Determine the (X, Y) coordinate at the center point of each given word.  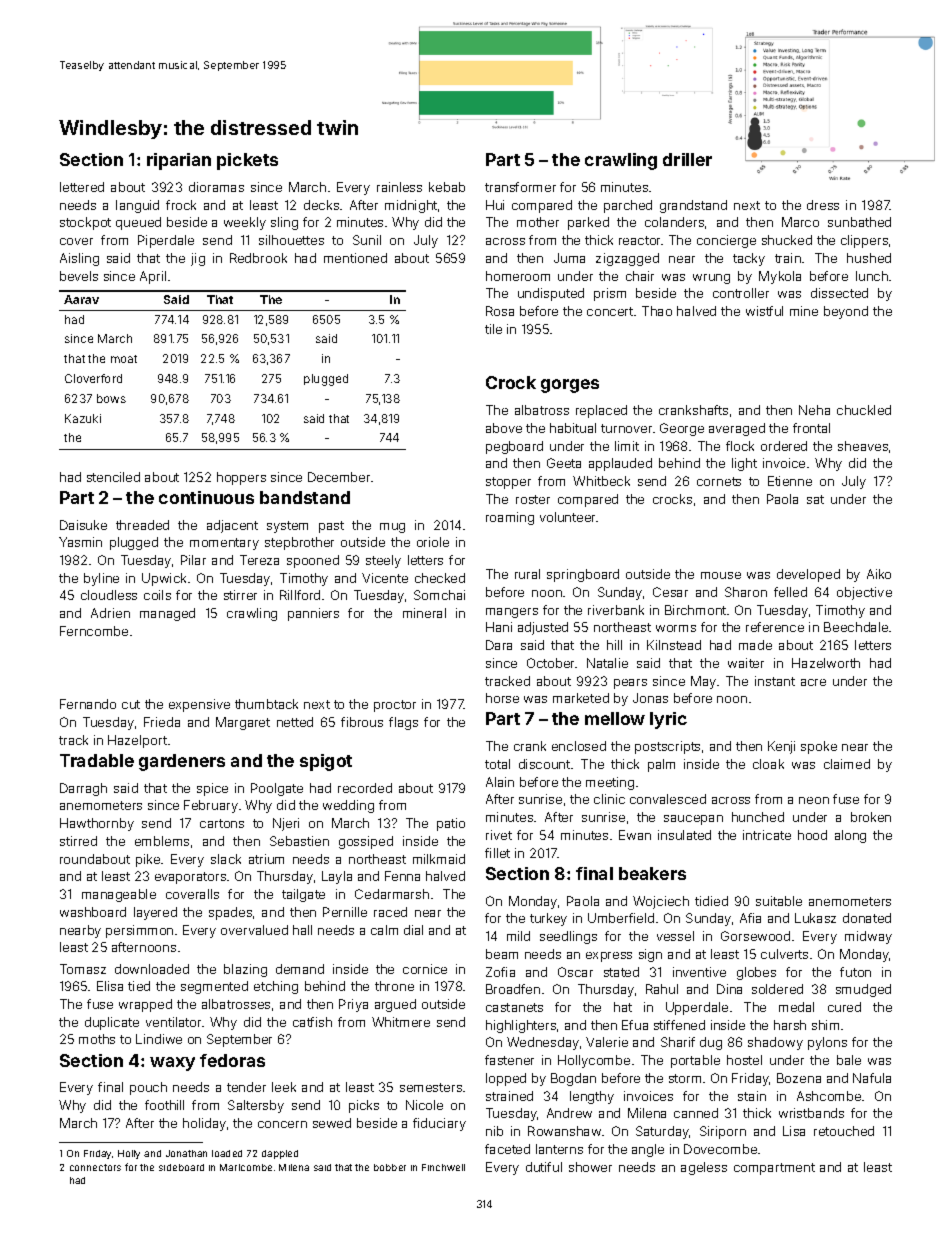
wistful (764, 311)
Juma (569, 258)
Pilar (193, 560)
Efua (635, 1025)
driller (687, 159)
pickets (247, 161)
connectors (95, 1167)
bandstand (305, 497)
